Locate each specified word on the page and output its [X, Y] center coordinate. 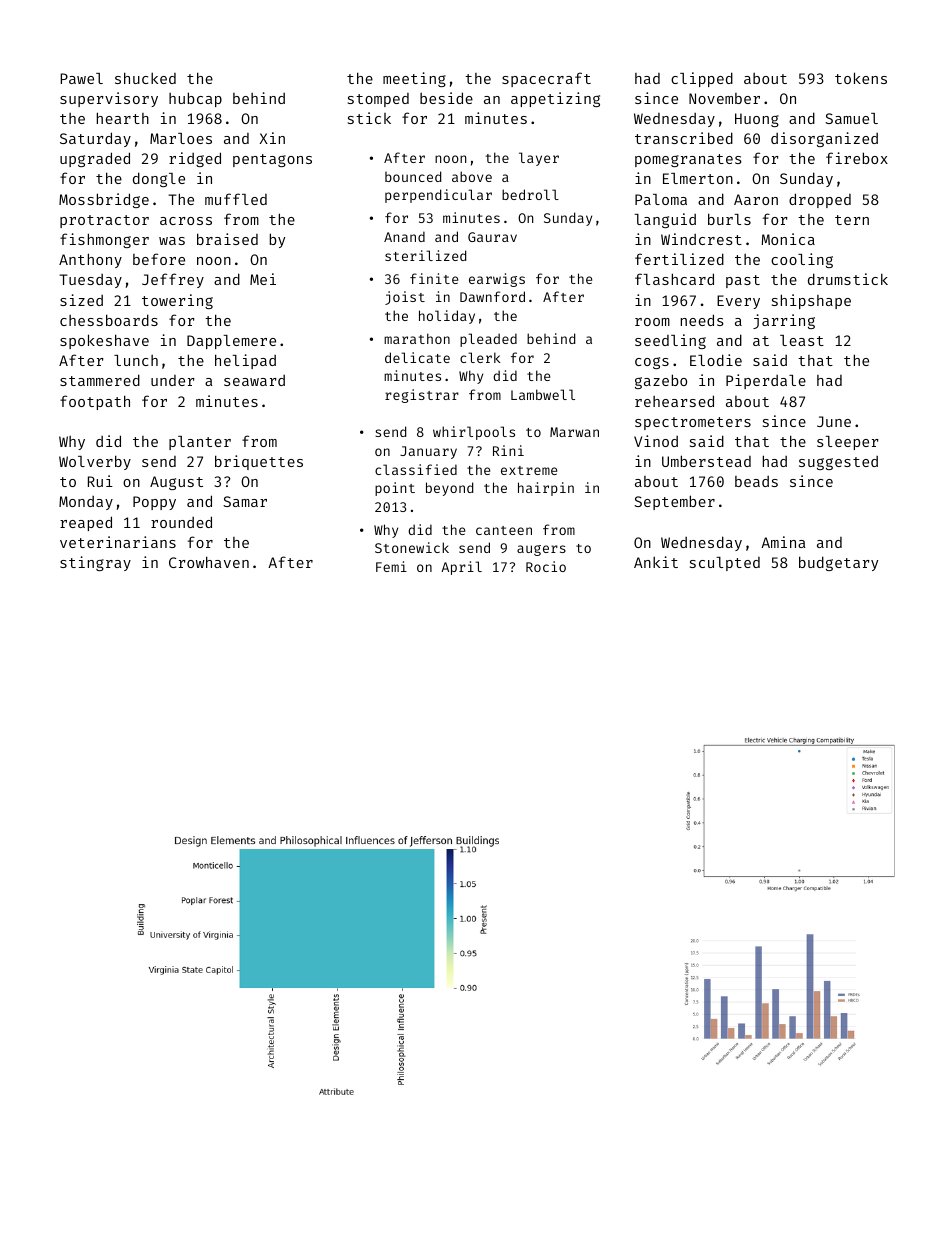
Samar [245, 501]
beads [756, 481]
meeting [414, 79]
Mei [263, 279]
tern [852, 220]
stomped [378, 100]
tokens [861, 78]
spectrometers [693, 423]
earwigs [497, 280]
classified [416, 469]
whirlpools [474, 433]
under [173, 380]
